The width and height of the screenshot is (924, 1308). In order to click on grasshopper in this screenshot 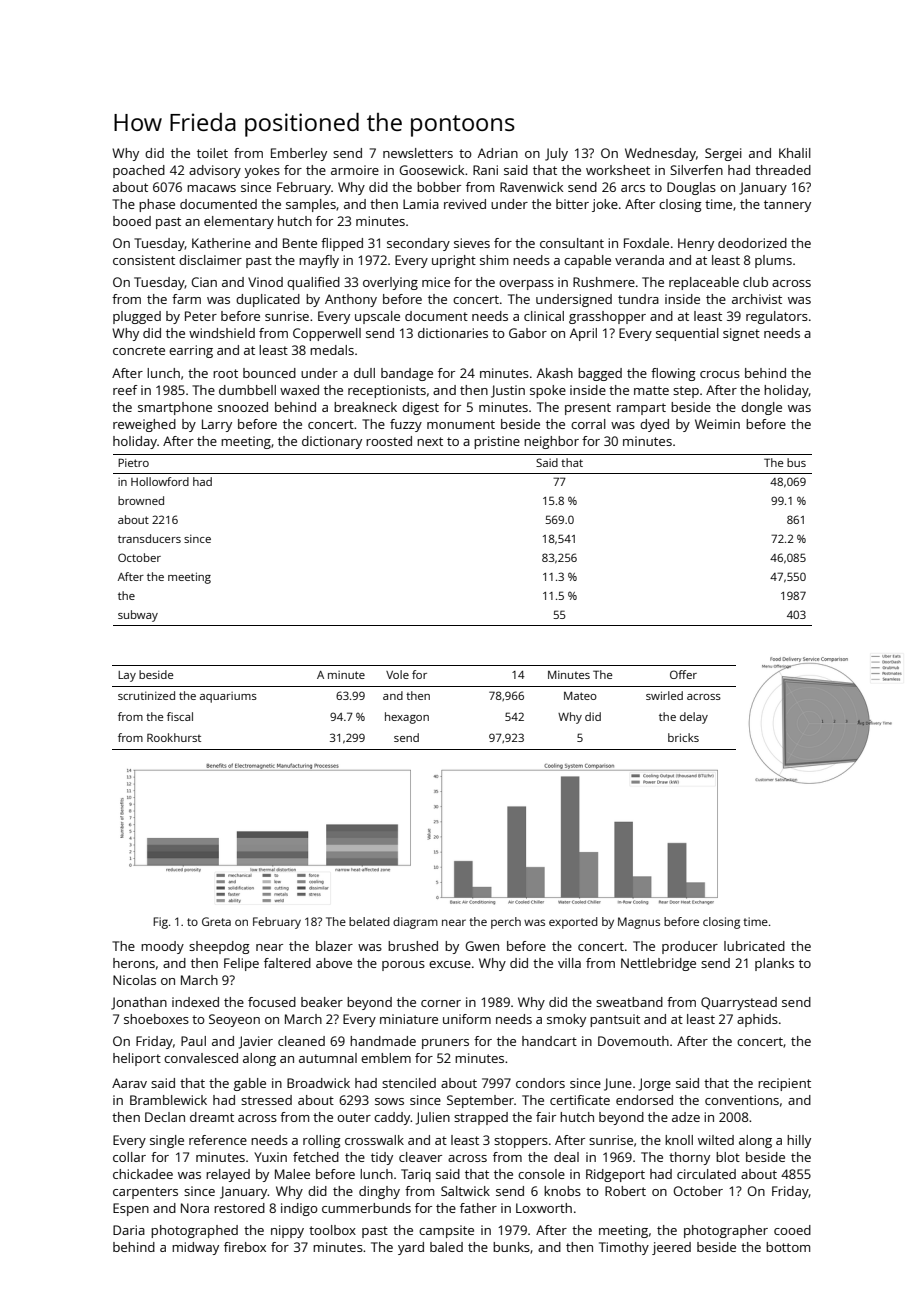, I will do `click(607, 317)`.
